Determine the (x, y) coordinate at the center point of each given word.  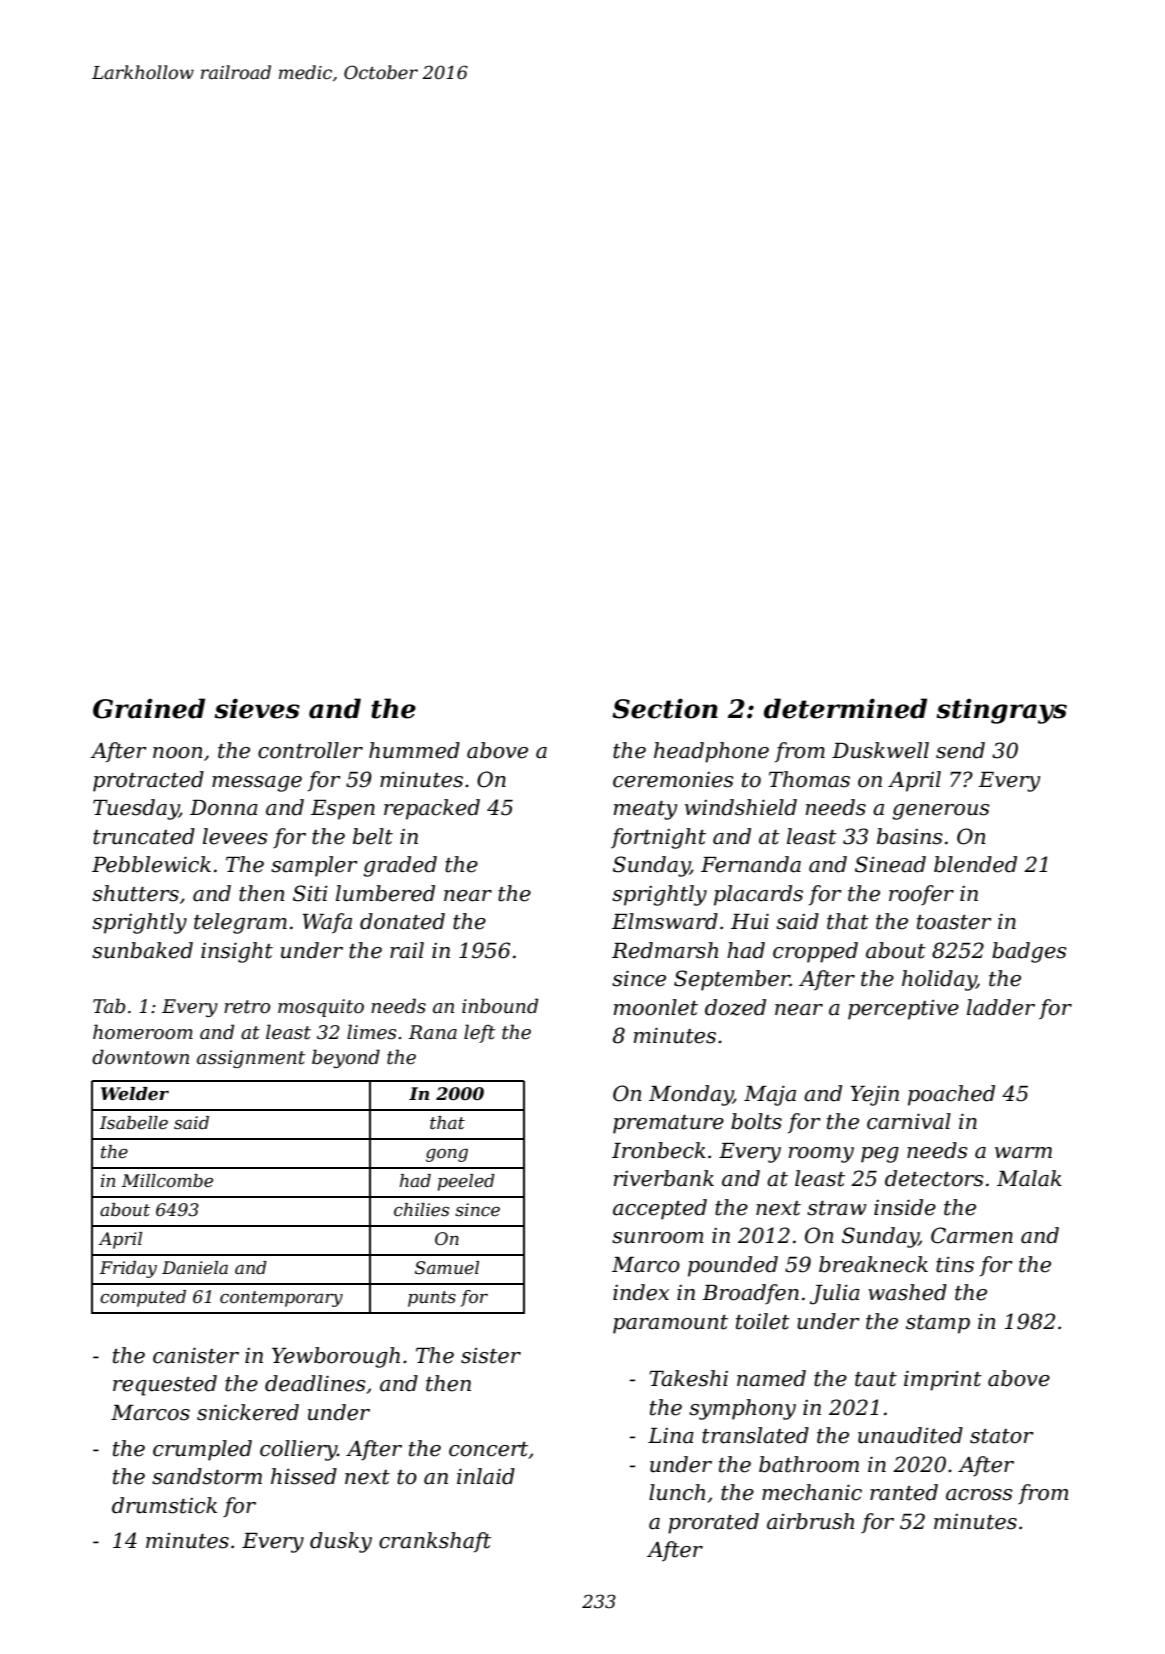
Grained (149, 708)
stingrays (1002, 711)
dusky (341, 1542)
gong (447, 1155)
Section (665, 708)
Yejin (874, 1096)
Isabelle (134, 1123)
